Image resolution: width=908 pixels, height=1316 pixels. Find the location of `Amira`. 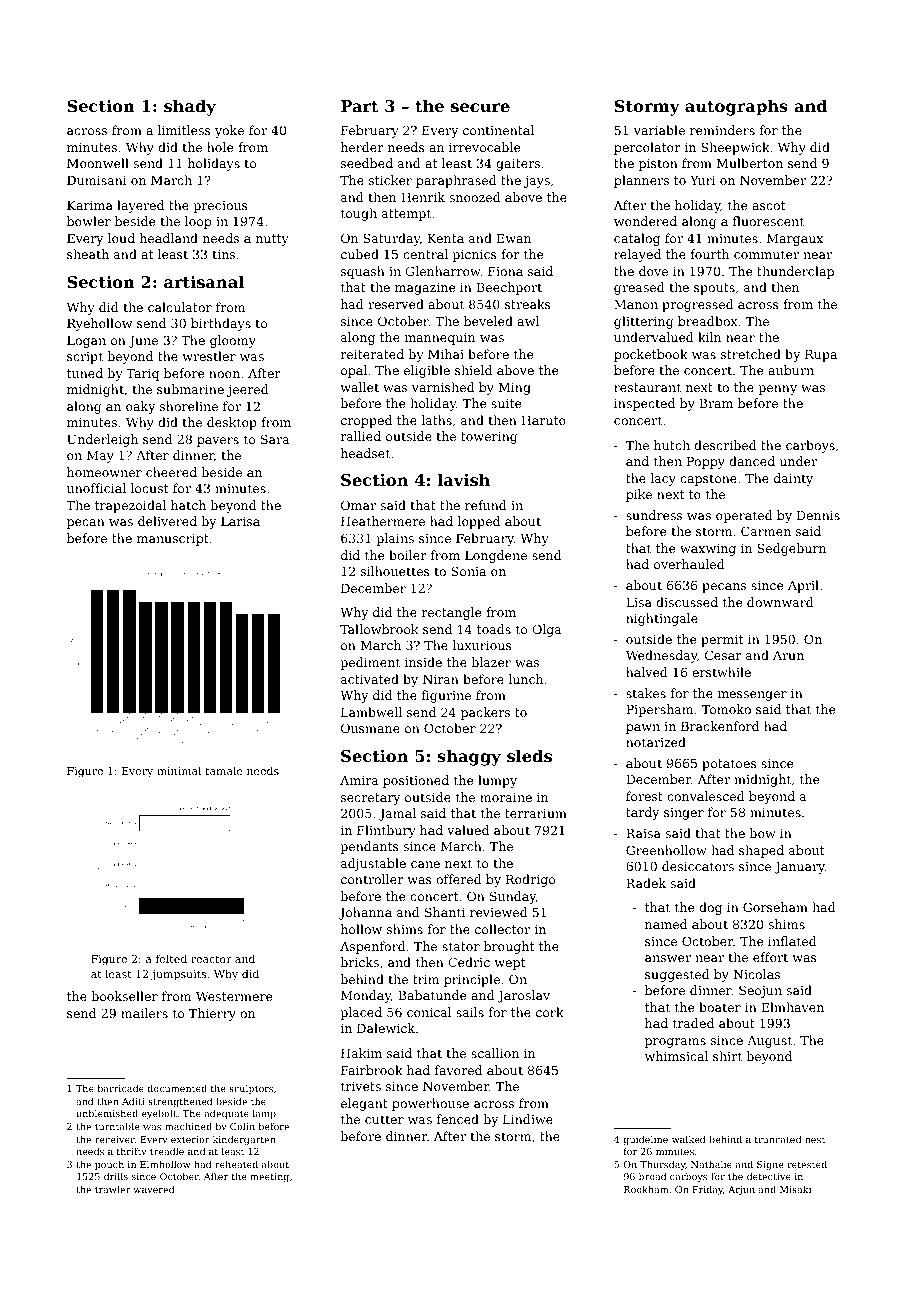

Amira is located at coordinates (359, 780).
